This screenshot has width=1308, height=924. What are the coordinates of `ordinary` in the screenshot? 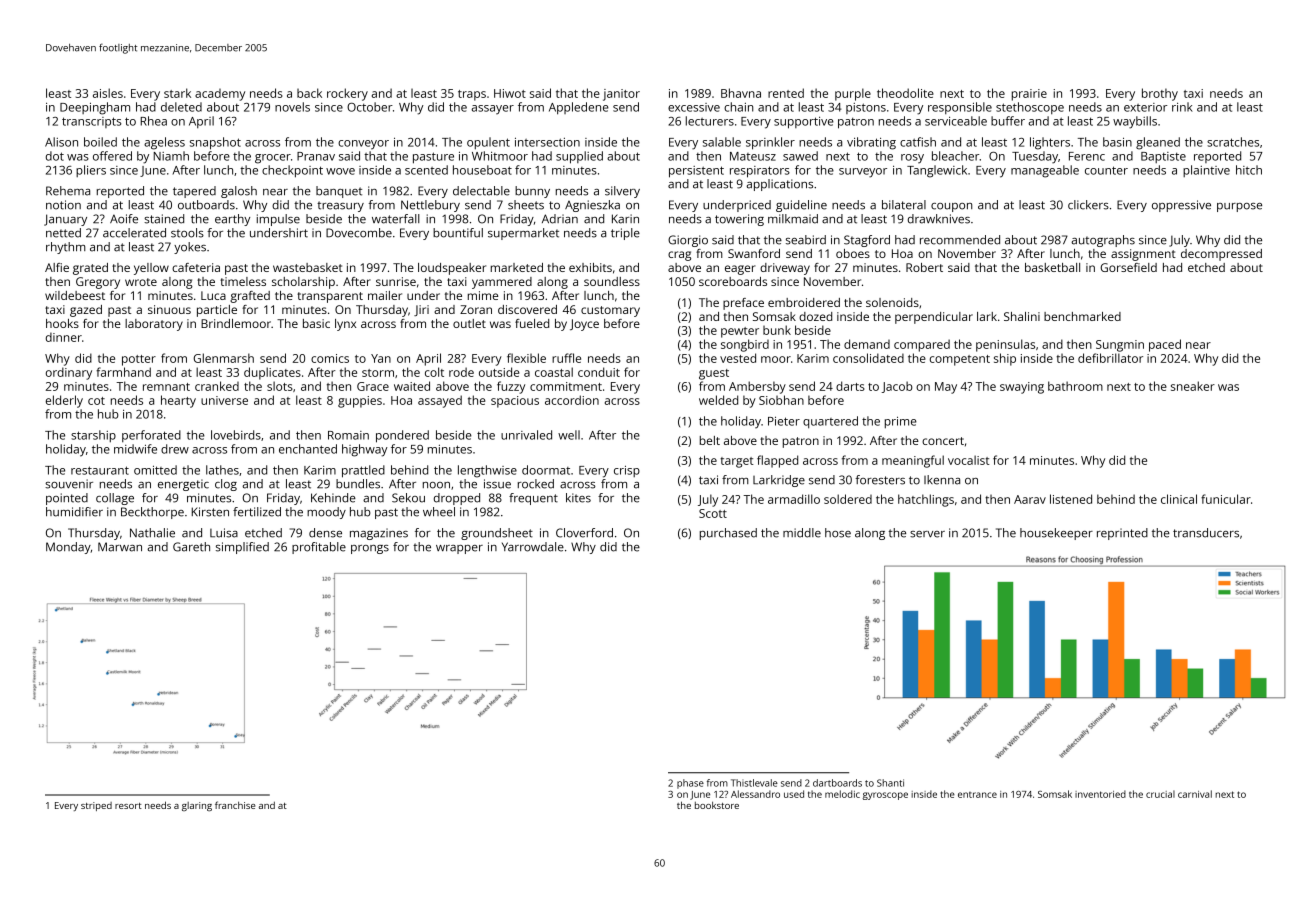 It's located at (69, 373).
